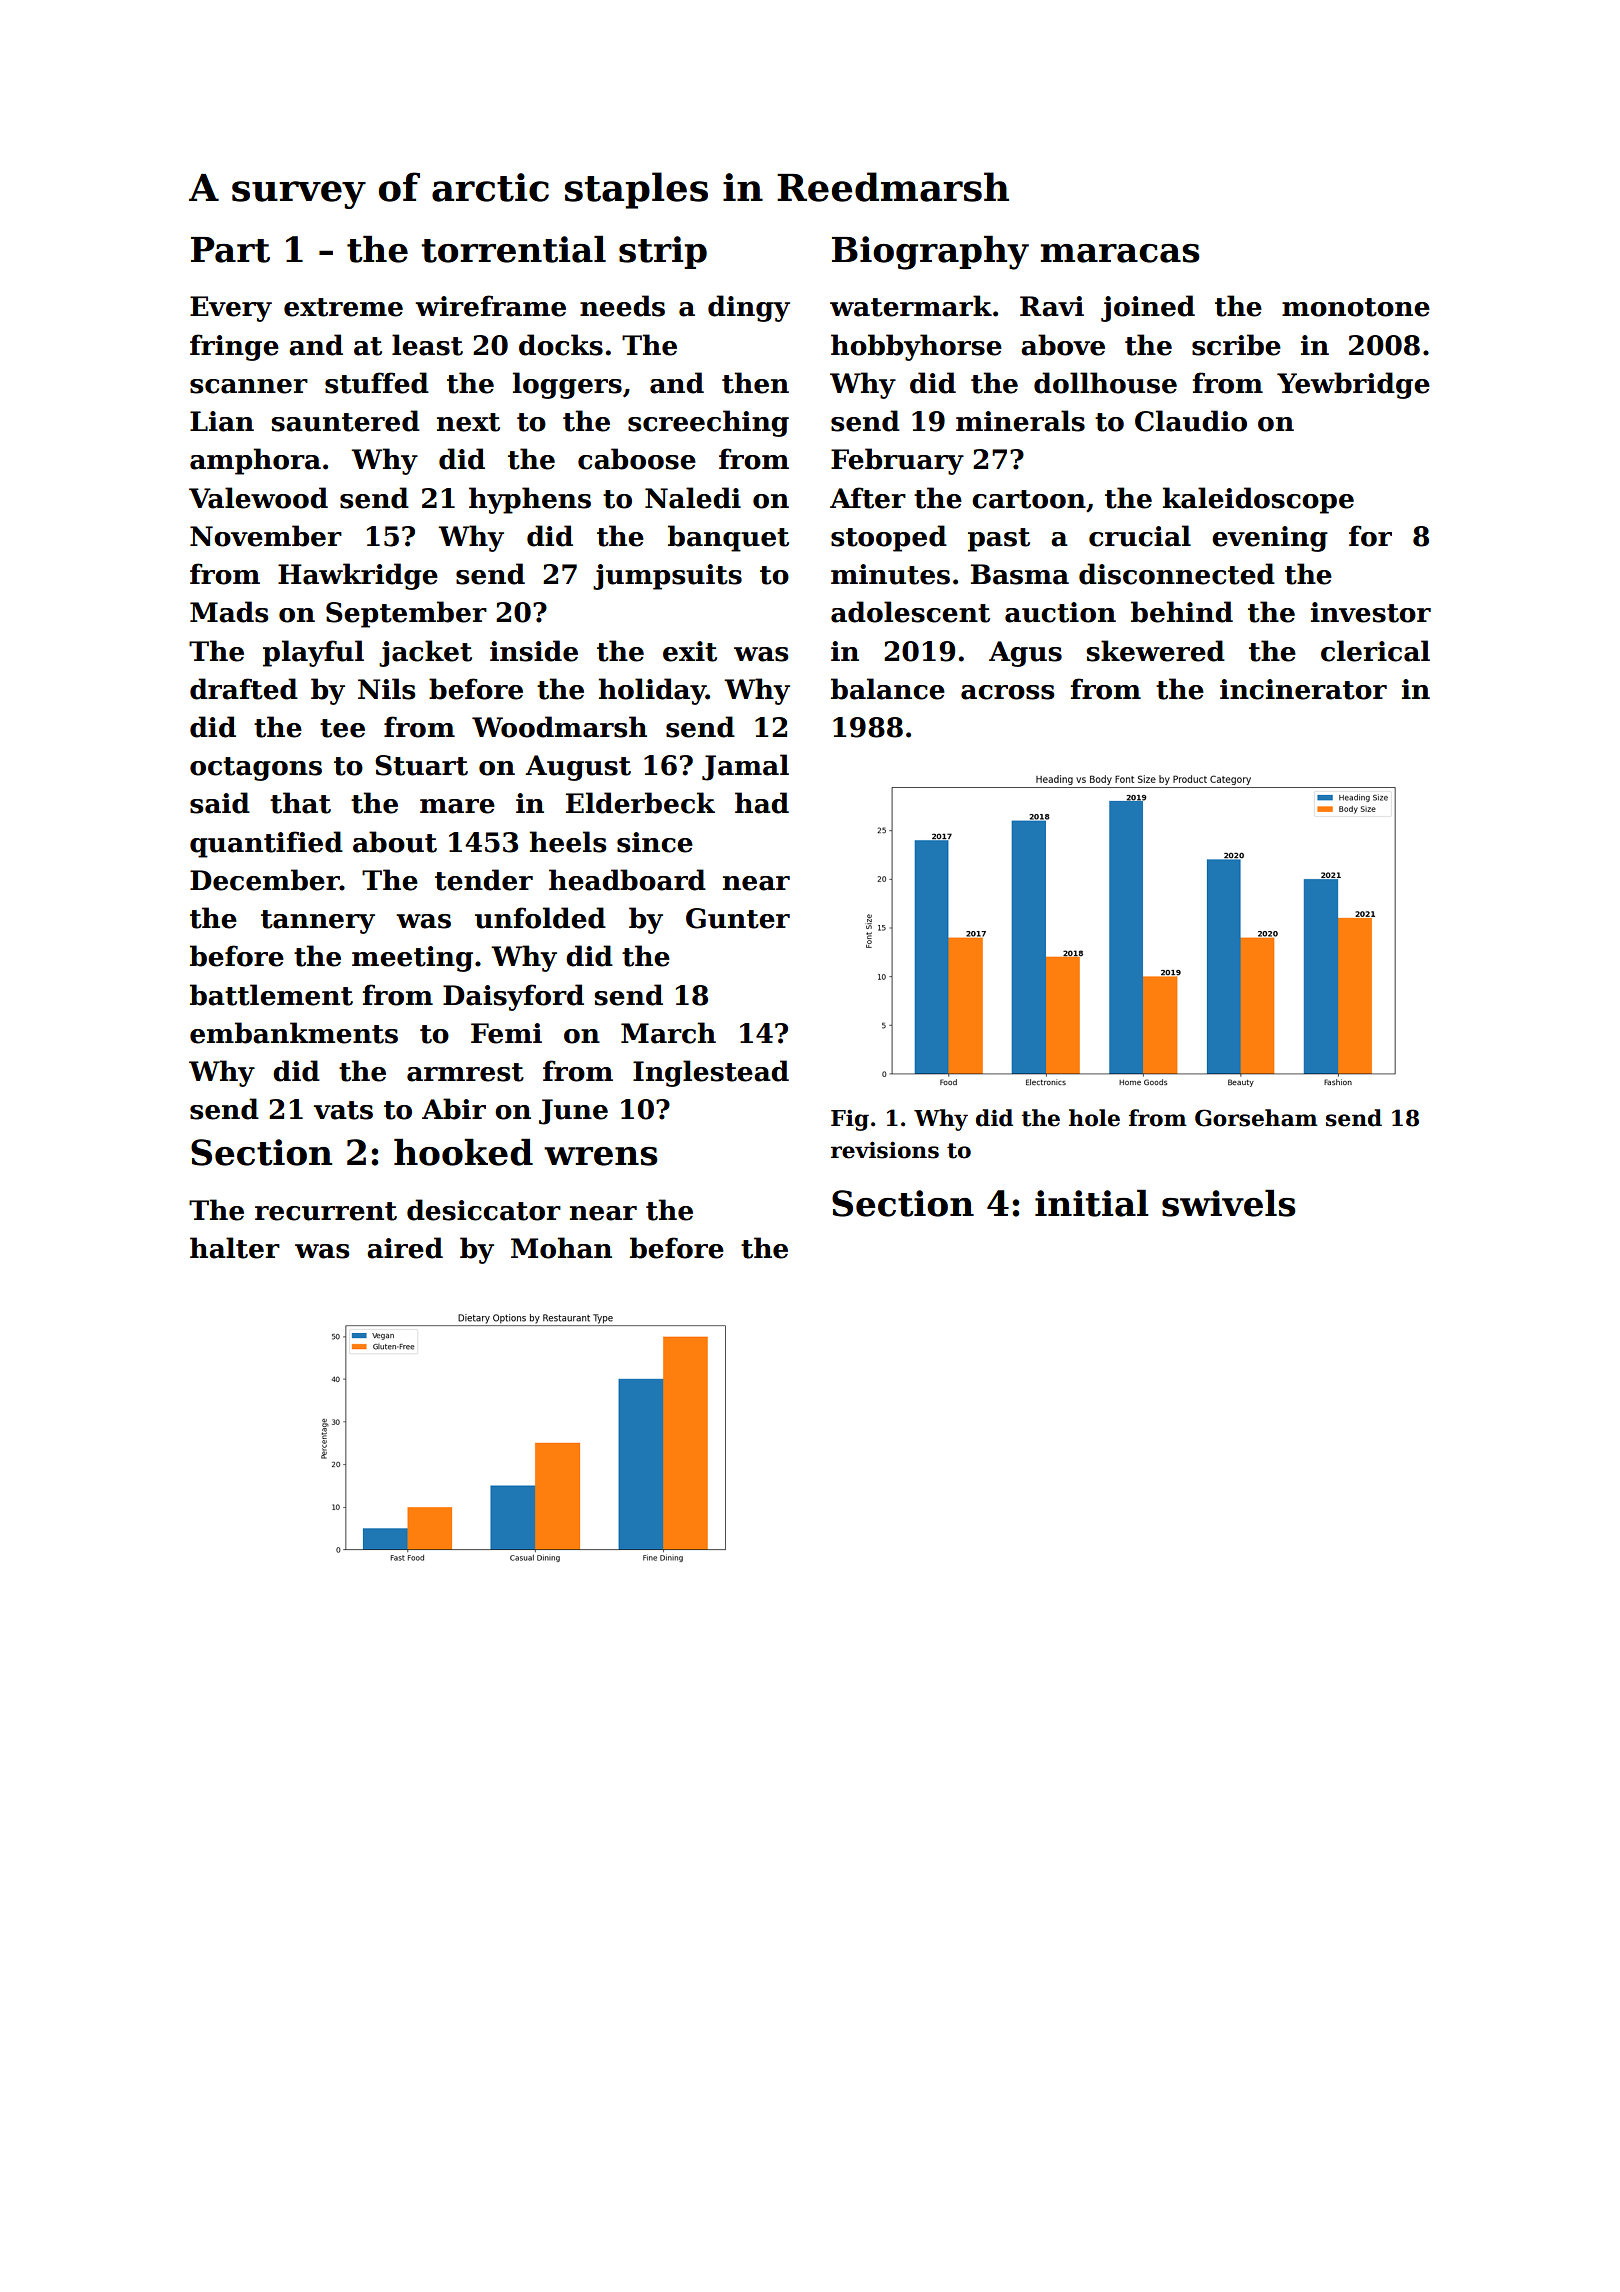  I want to click on desiccator, so click(484, 1210).
